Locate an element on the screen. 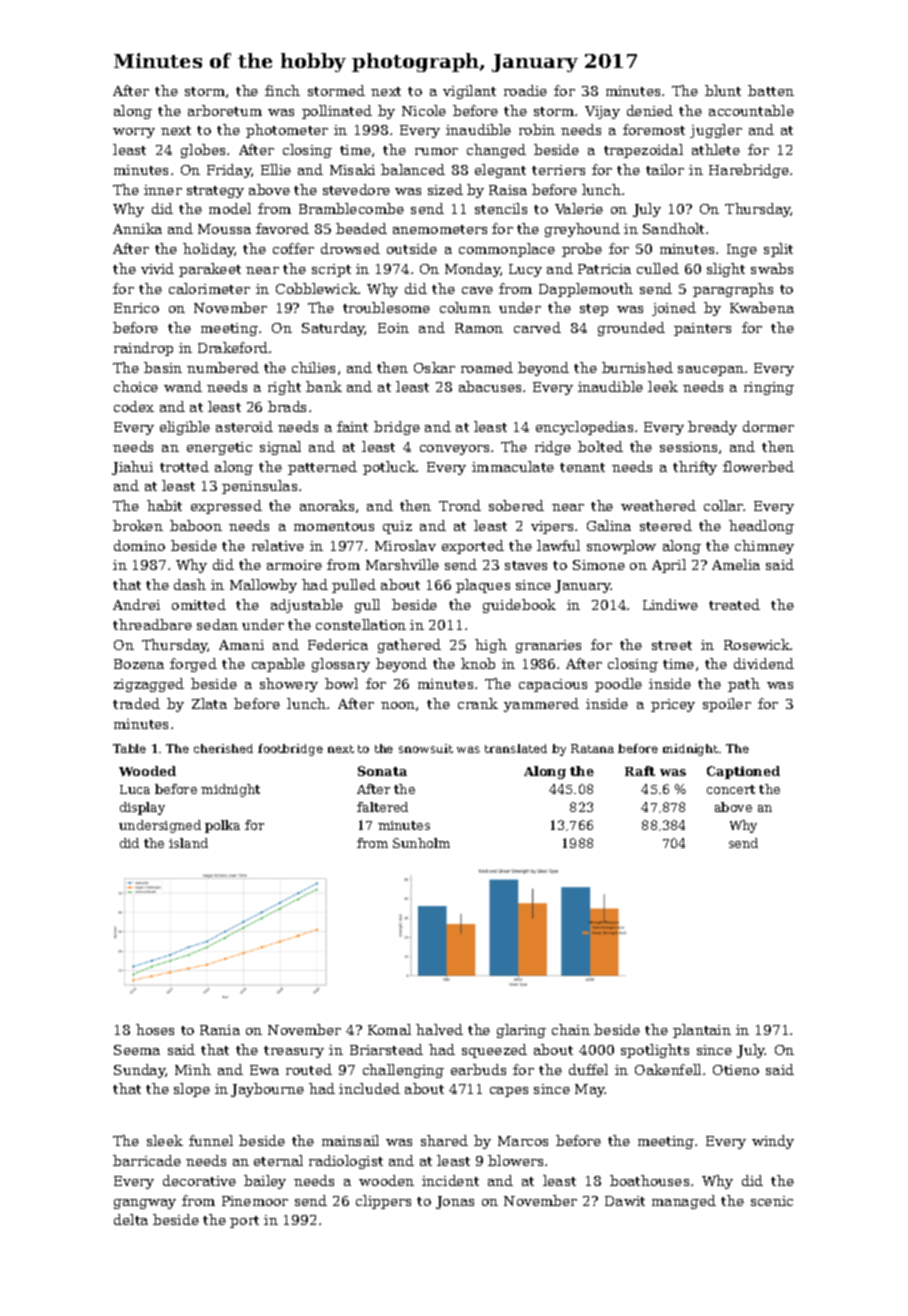 This screenshot has width=908, height=1316. treasury is located at coordinates (294, 1052).
